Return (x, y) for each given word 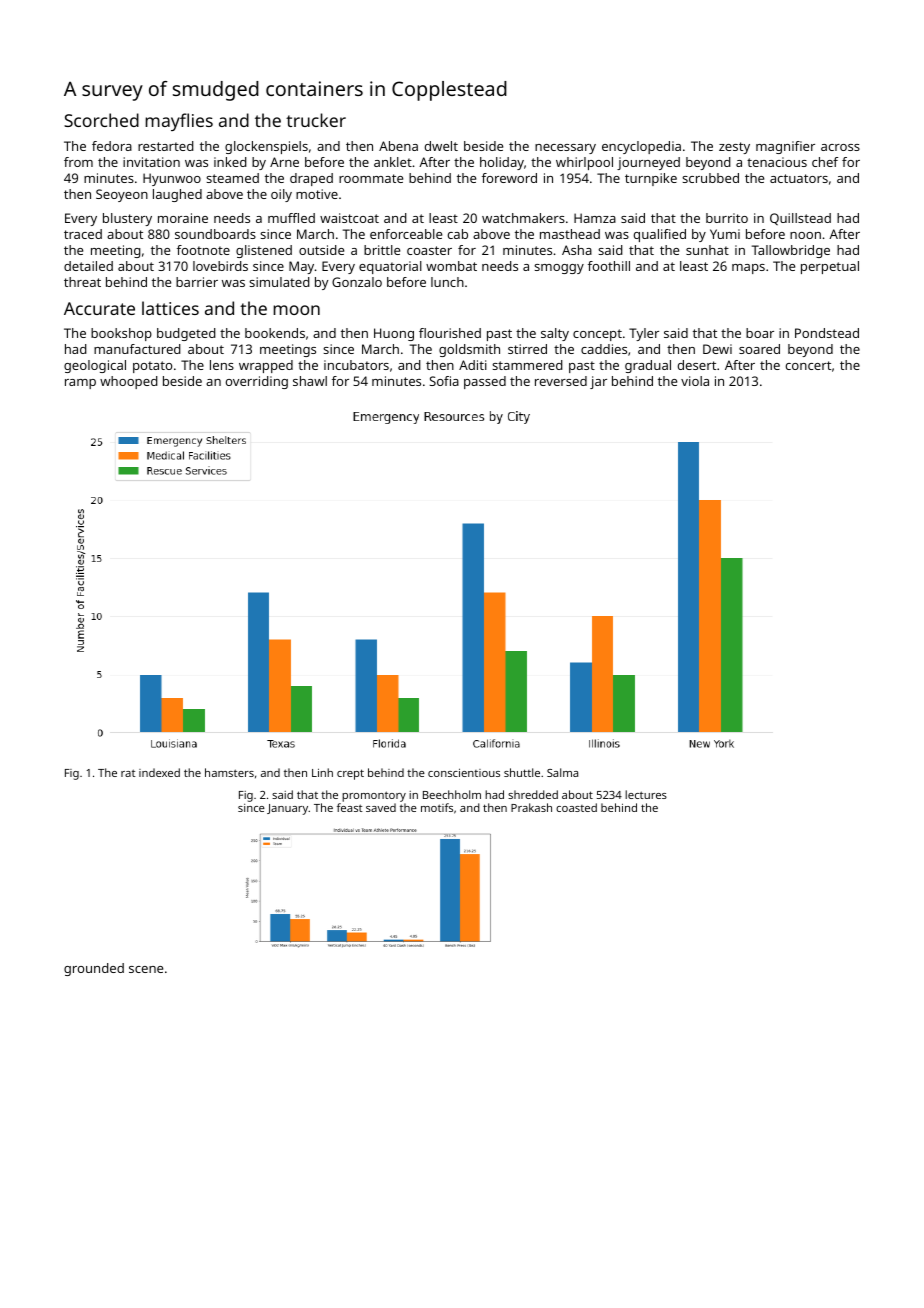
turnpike (651, 179)
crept (350, 774)
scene (146, 969)
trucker (316, 120)
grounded (94, 969)
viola (695, 381)
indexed (159, 772)
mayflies (179, 122)
